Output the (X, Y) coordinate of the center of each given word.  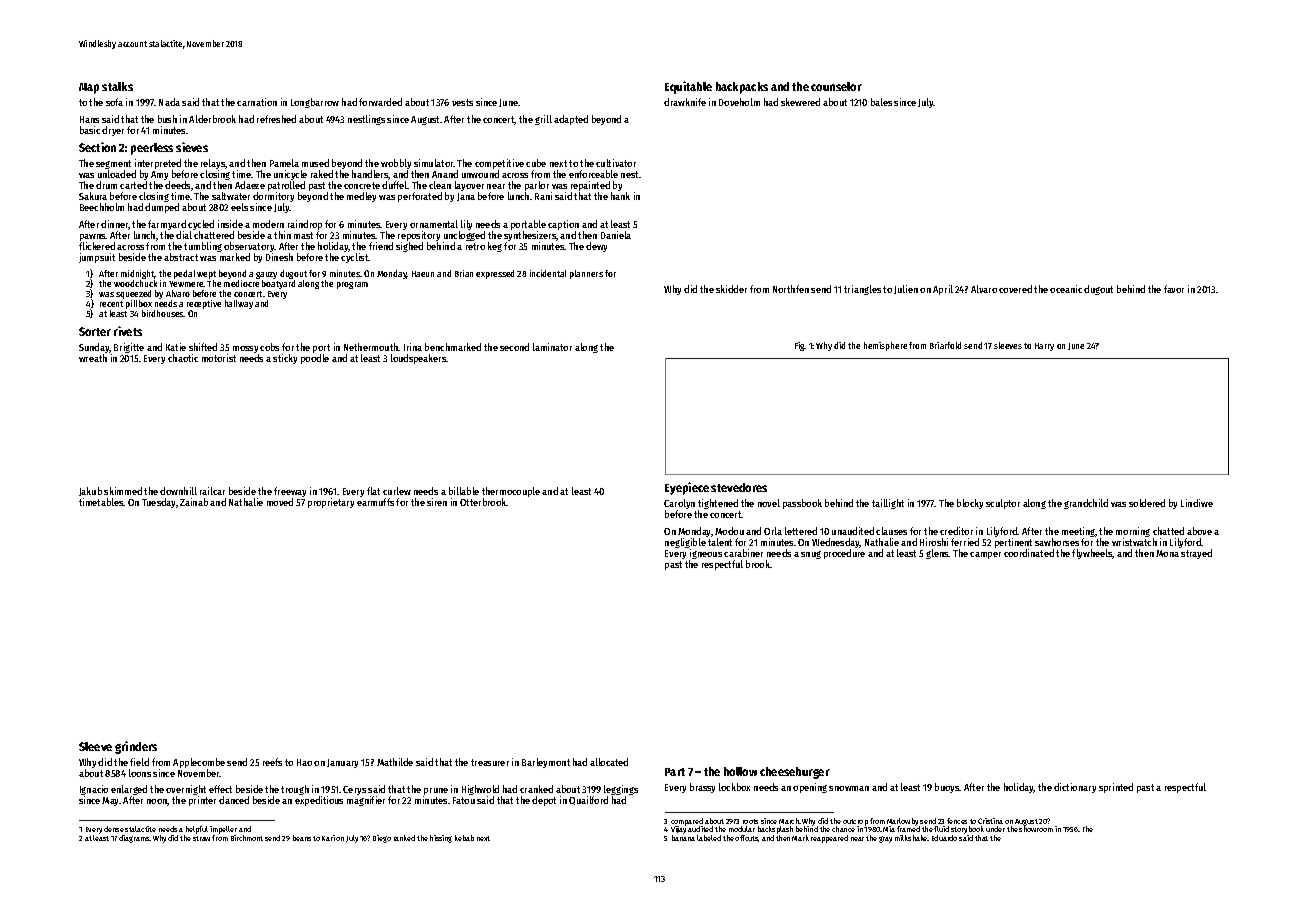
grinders (136, 747)
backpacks (742, 88)
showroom (1036, 829)
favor (1174, 289)
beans (302, 838)
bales (881, 102)
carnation (257, 102)
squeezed (133, 294)
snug (811, 555)
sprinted (1116, 788)
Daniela (616, 235)
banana (683, 838)
